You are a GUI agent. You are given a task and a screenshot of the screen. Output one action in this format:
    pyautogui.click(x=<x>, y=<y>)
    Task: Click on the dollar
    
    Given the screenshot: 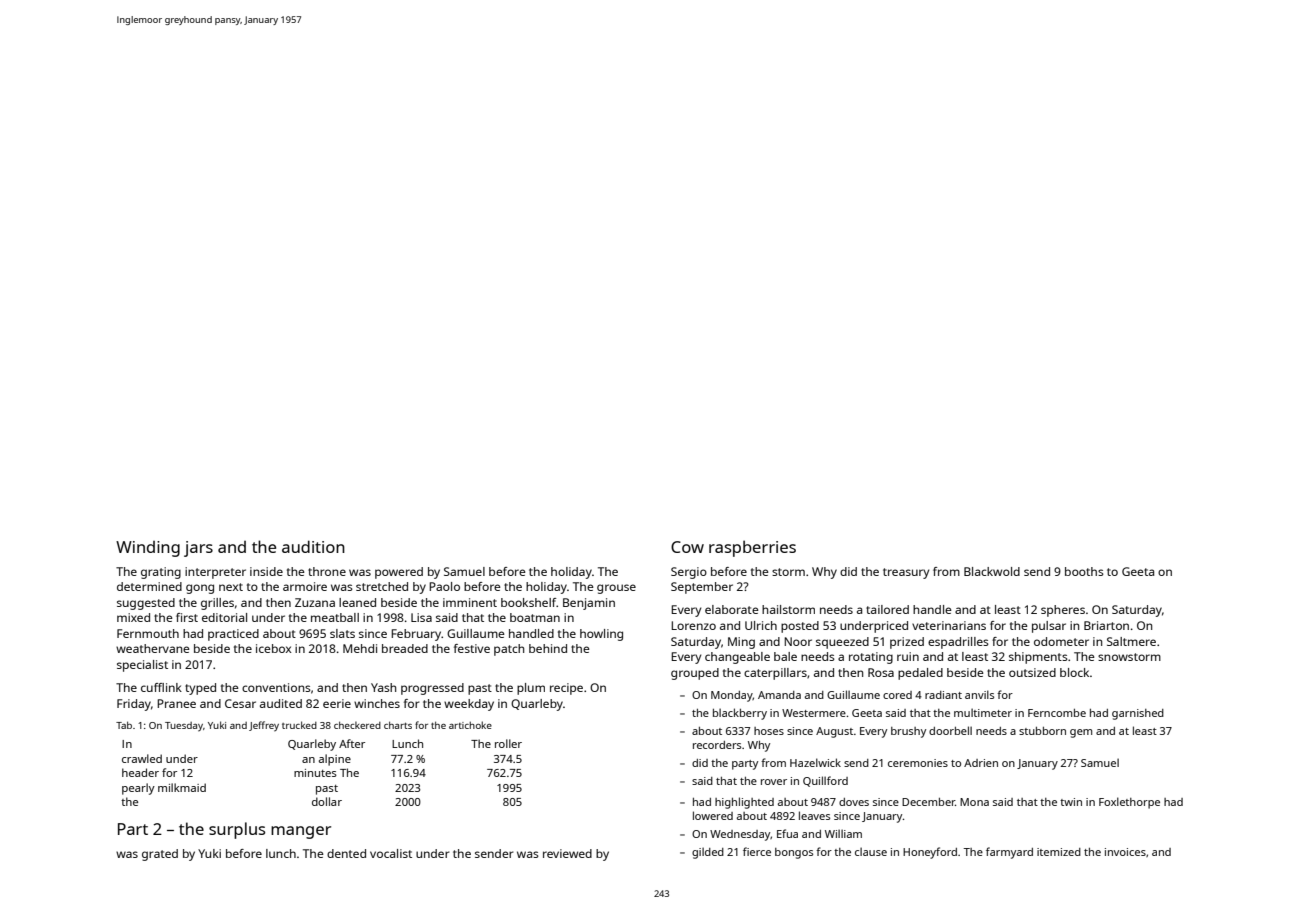 What is the action you would take?
    pyautogui.click(x=327, y=801)
